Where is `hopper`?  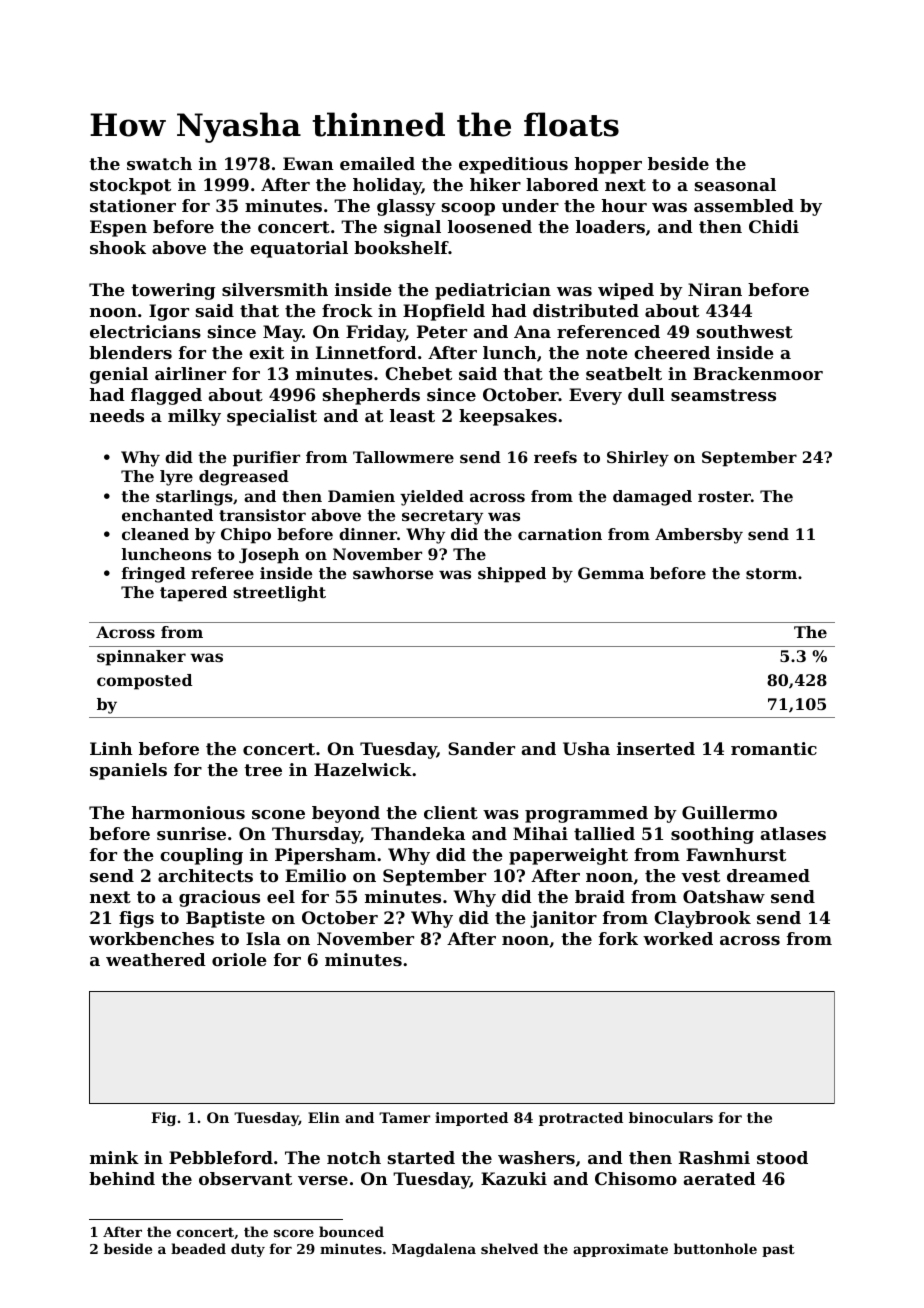
hopper is located at coordinates (608, 165).
